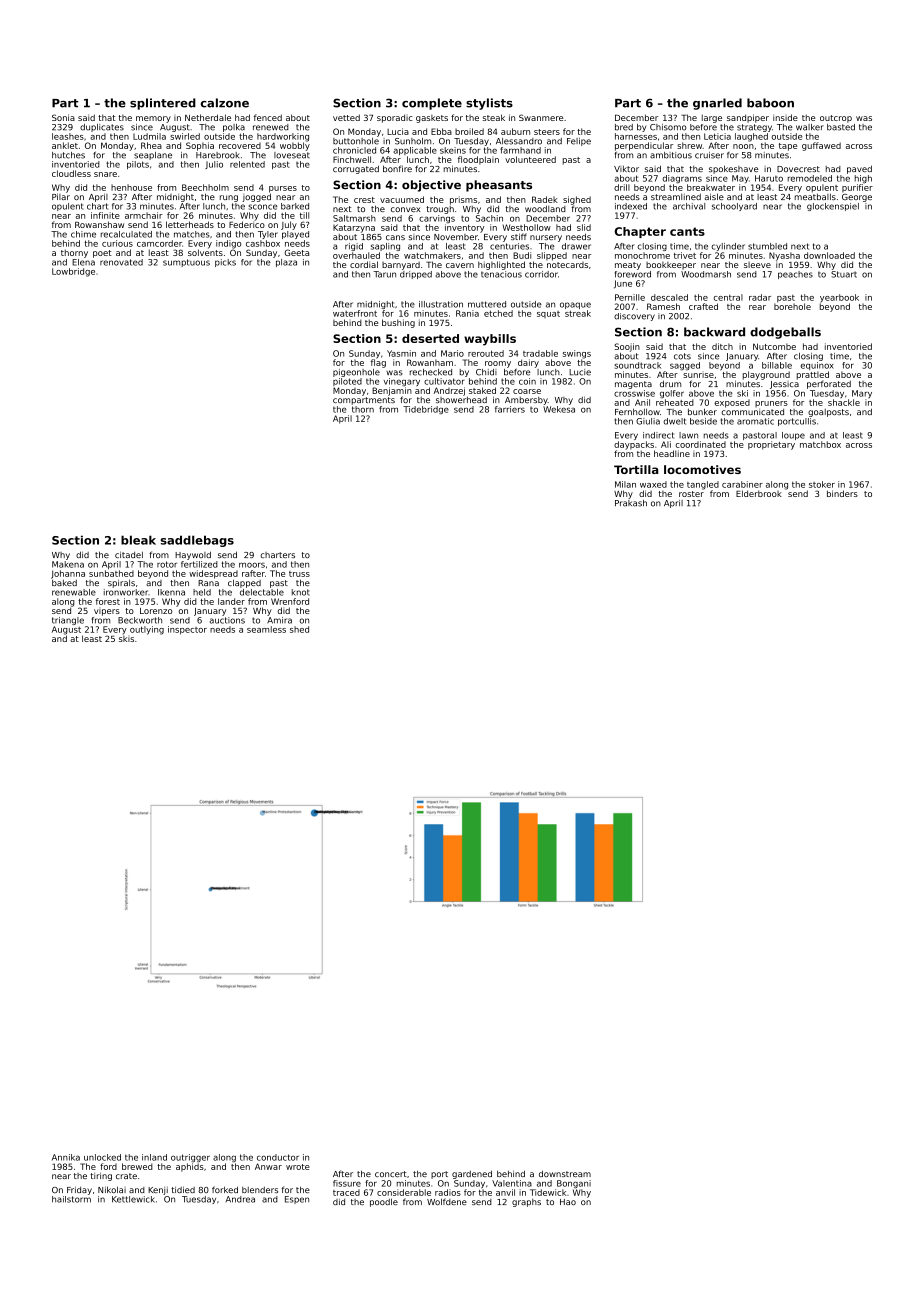  What do you see at coordinates (857, 188) in the screenshot?
I see `purifier` at bounding box center [857, 188].
